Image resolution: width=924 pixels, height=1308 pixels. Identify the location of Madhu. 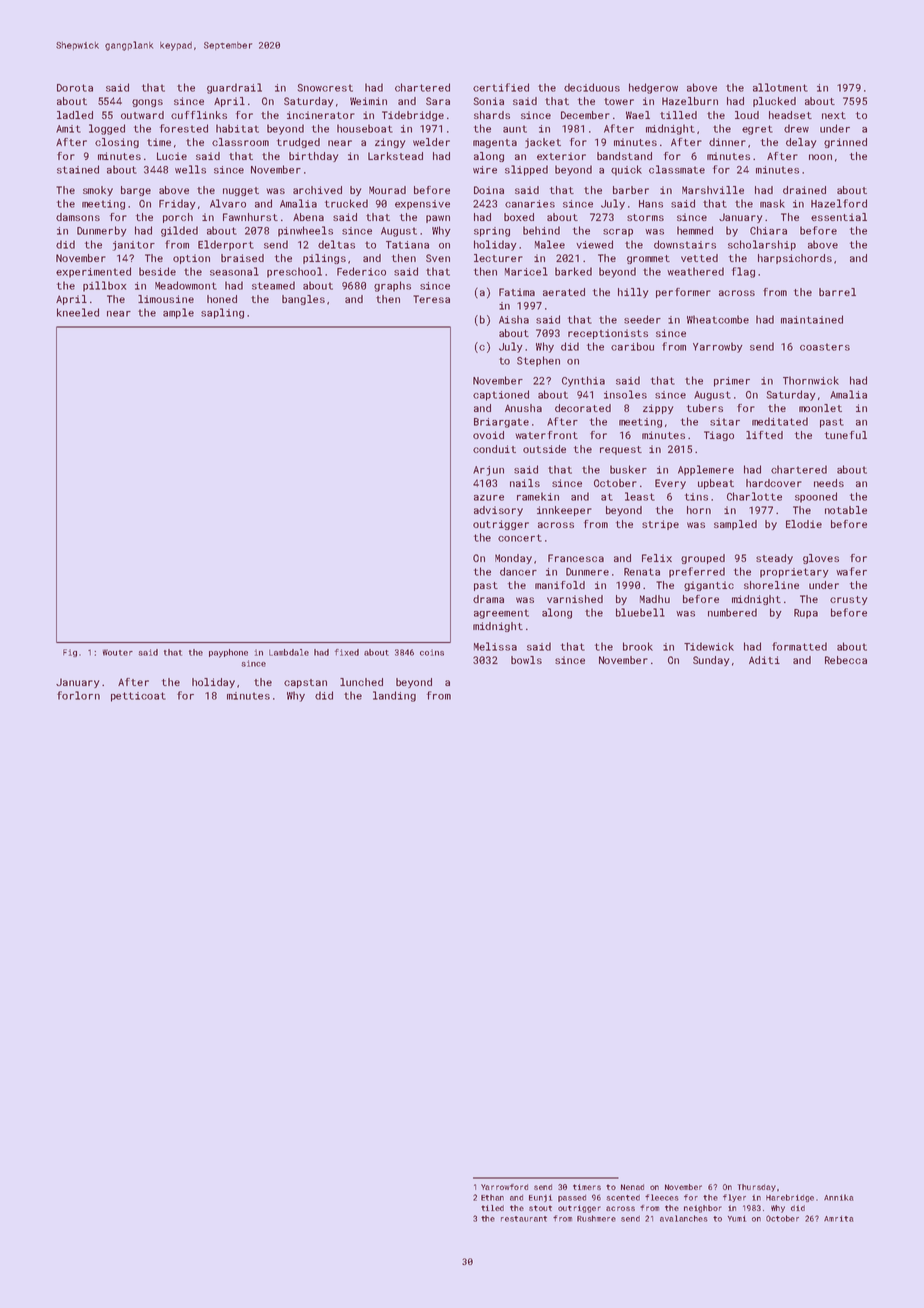
(655, 599).
